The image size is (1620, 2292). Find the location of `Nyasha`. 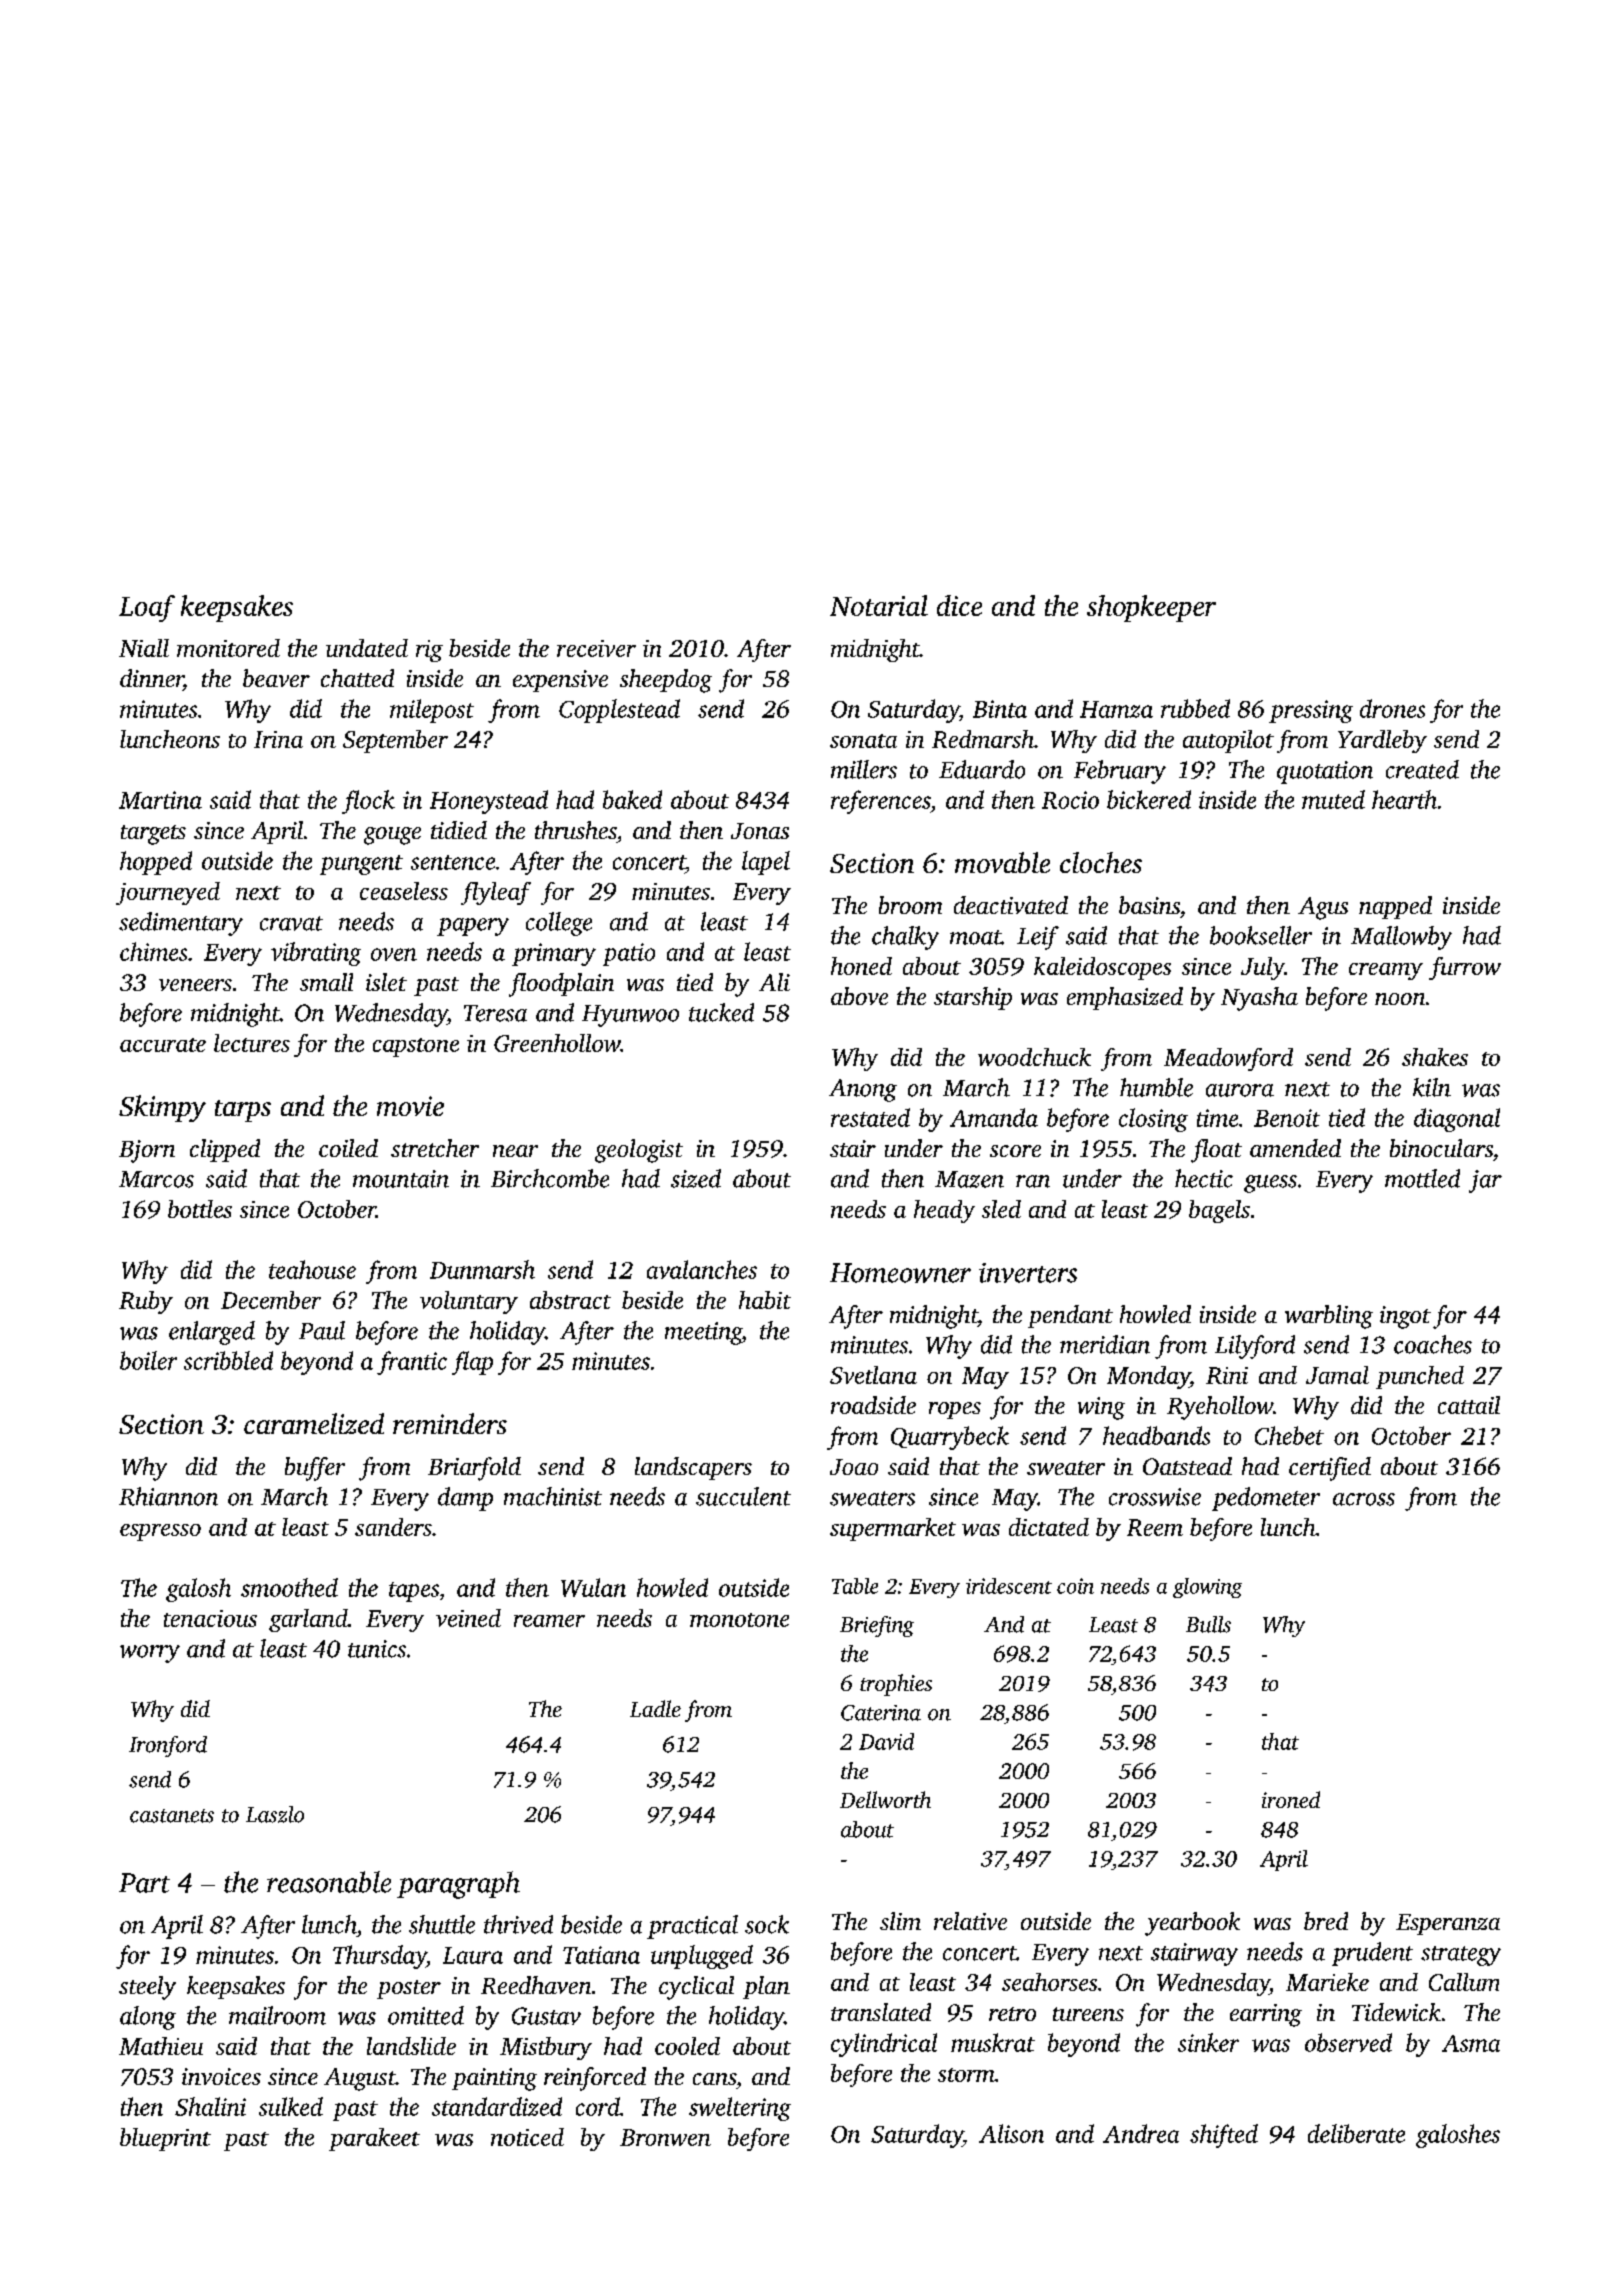

Nyasha is located at coordinates (1259, 999).
